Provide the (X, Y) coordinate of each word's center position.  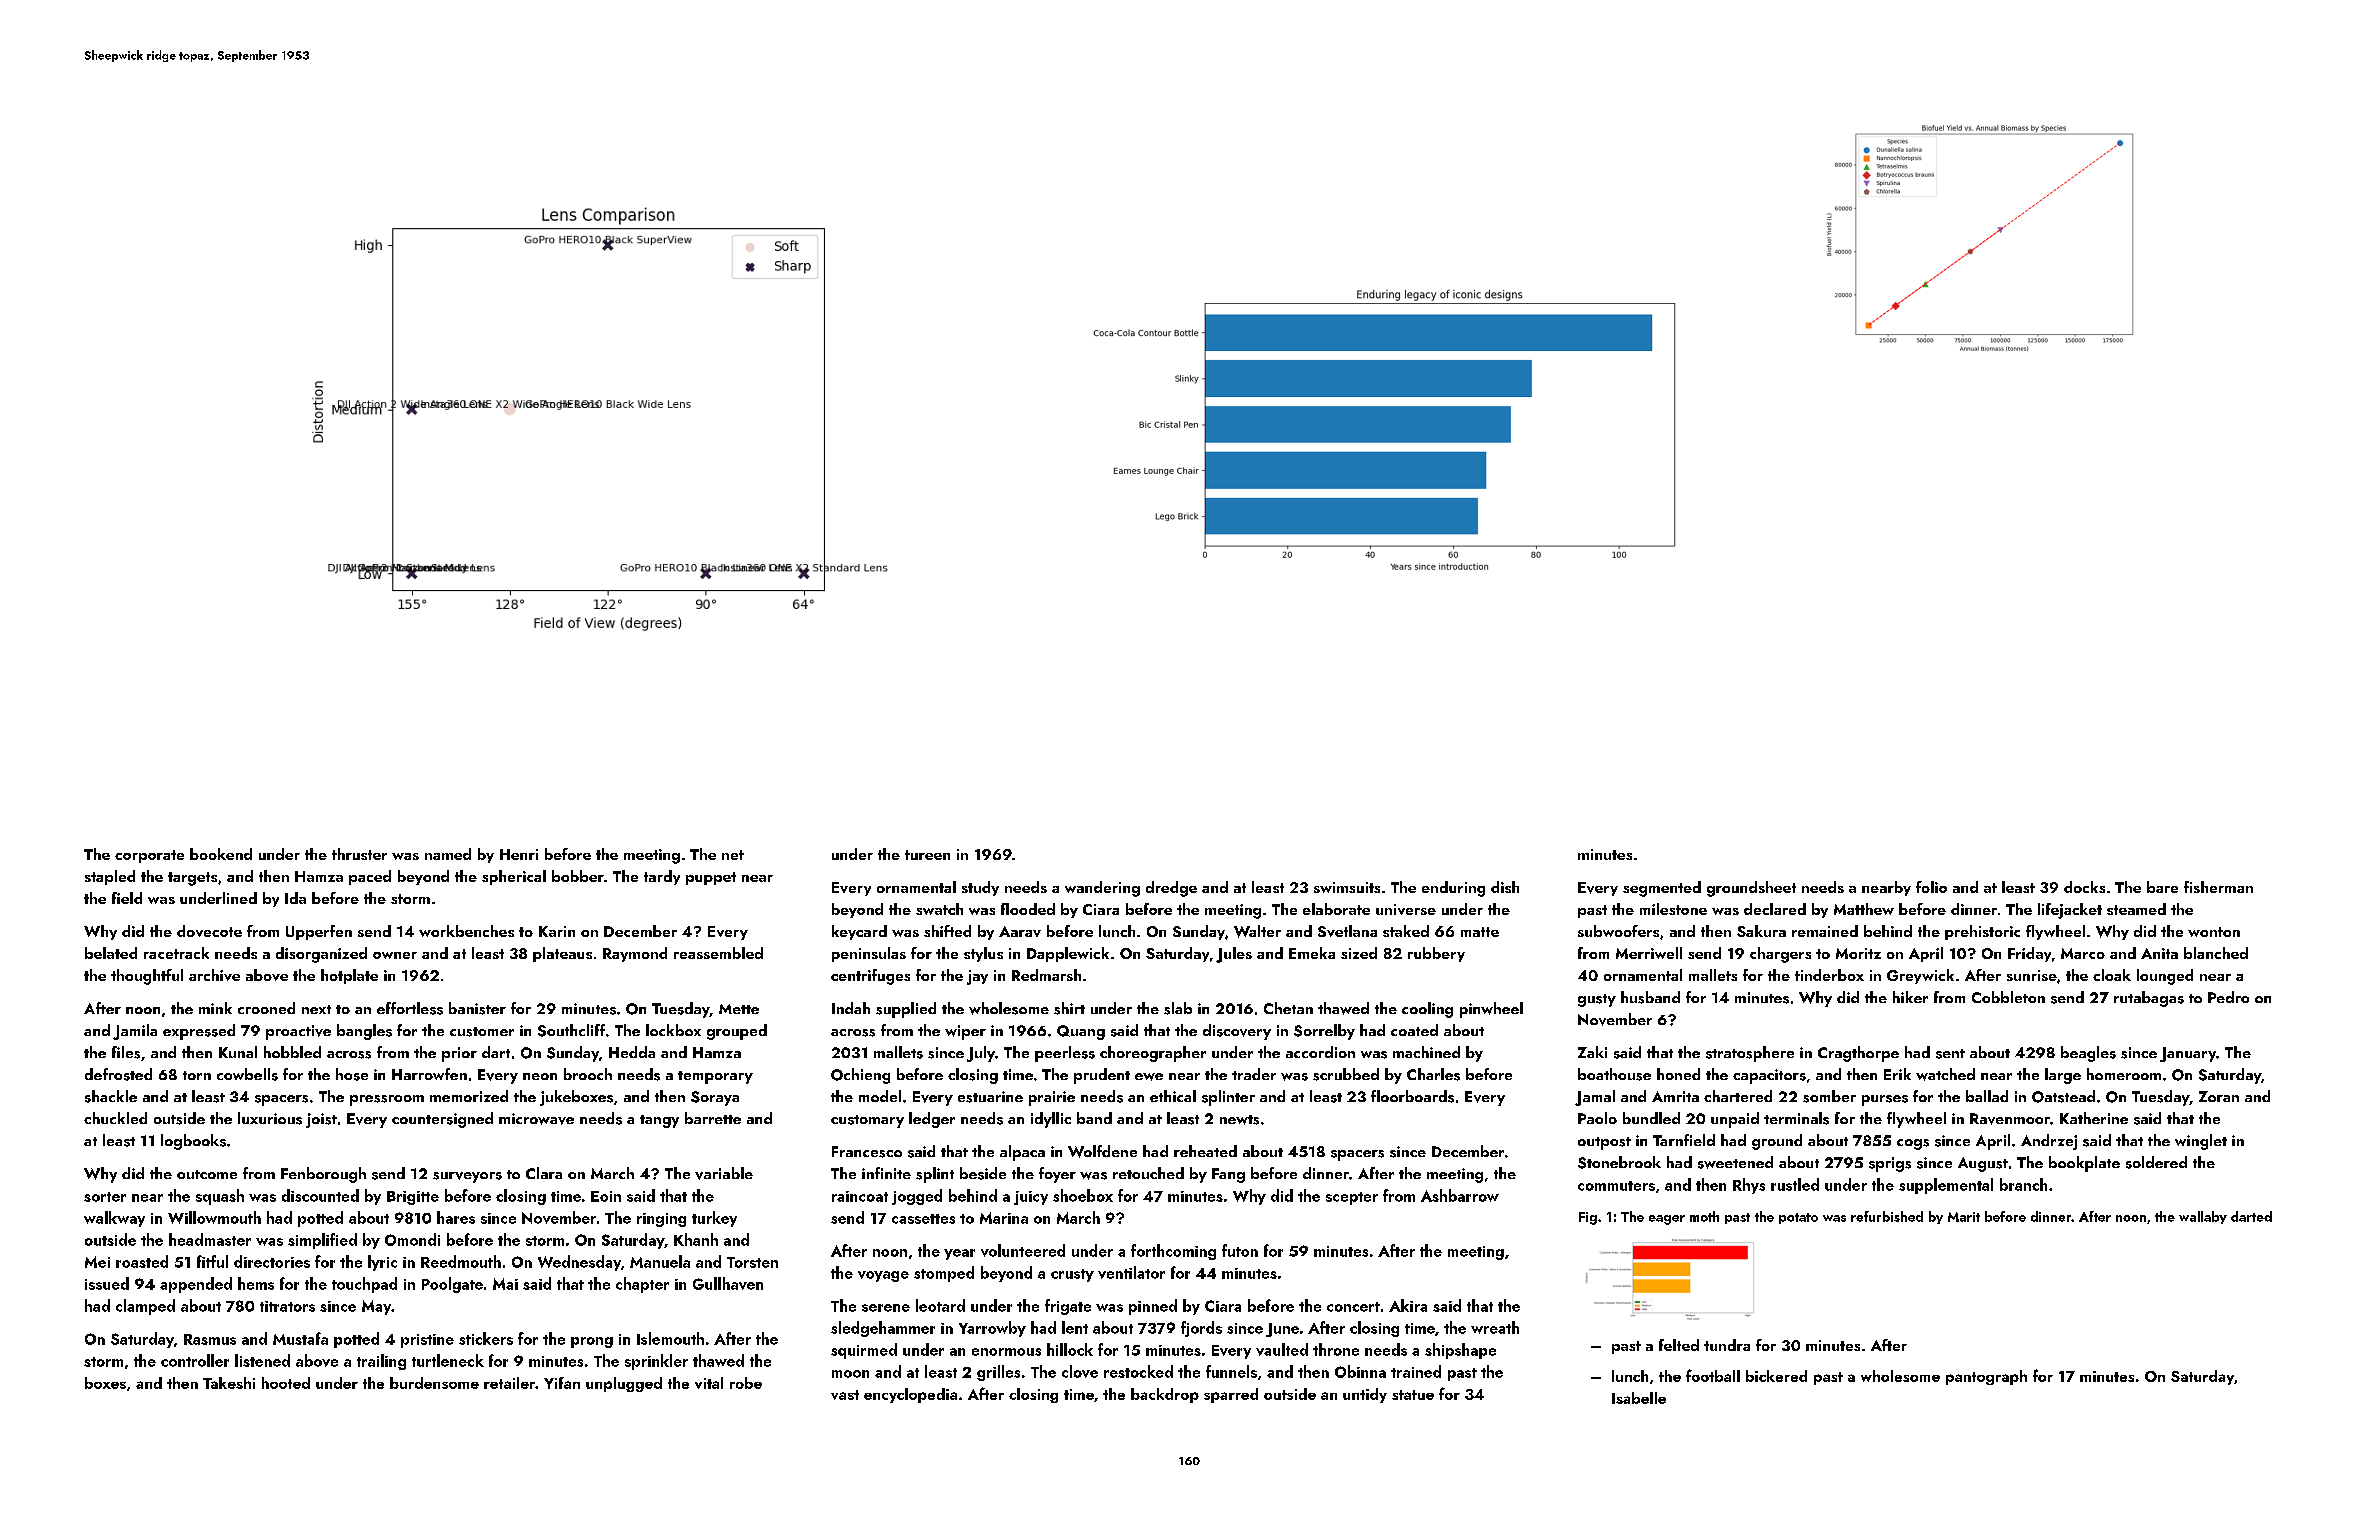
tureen (927, 855)
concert (1353, 1307)
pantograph (1986, 1377)
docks (2084, 887)
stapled (110, 877)
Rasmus (210, 1339)
